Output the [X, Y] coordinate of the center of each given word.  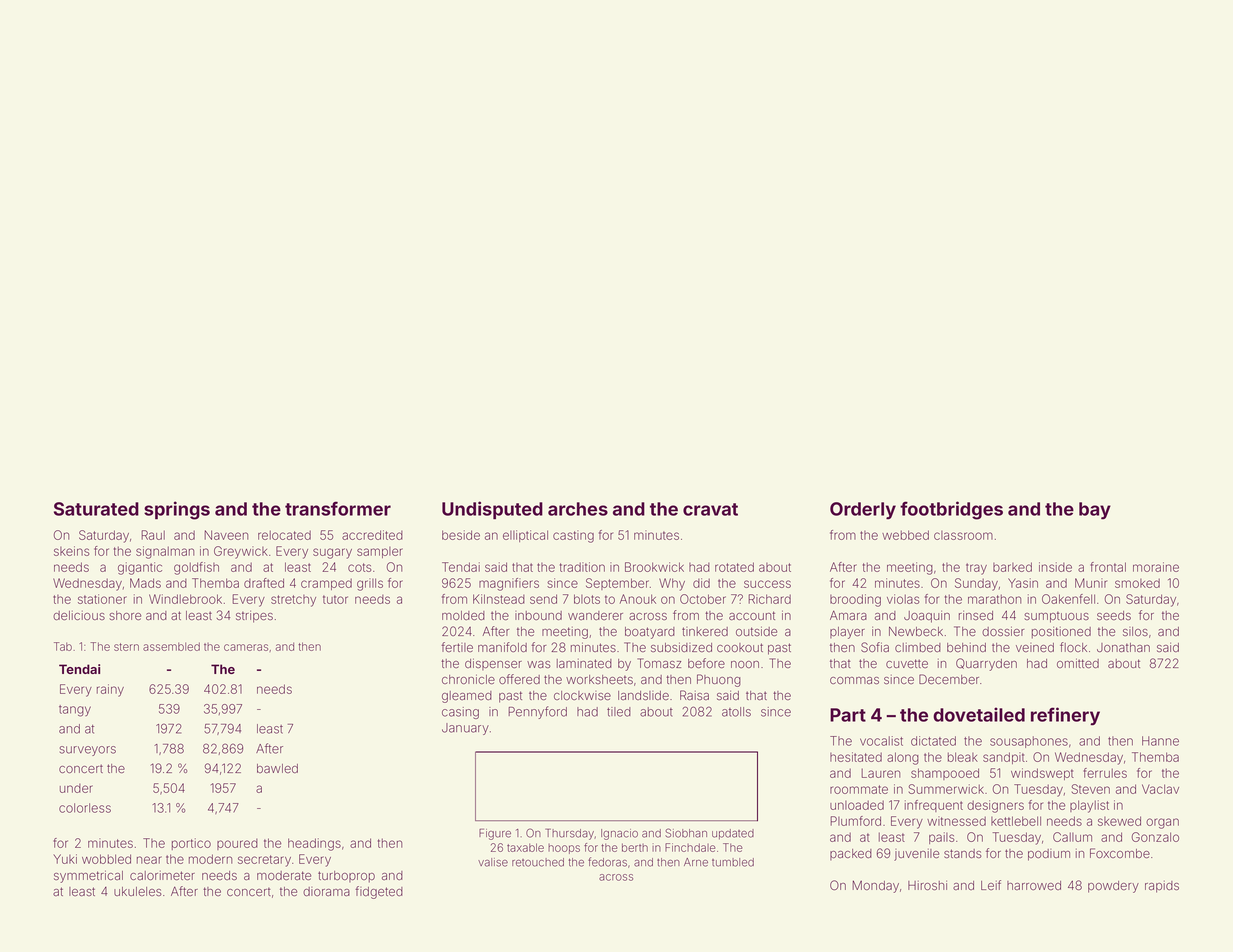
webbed [905, 535]
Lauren [880, 773]
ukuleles [138, 891]
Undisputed [492, 510]
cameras [246, 647]
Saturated [96, 509]
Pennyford [537, 712]
